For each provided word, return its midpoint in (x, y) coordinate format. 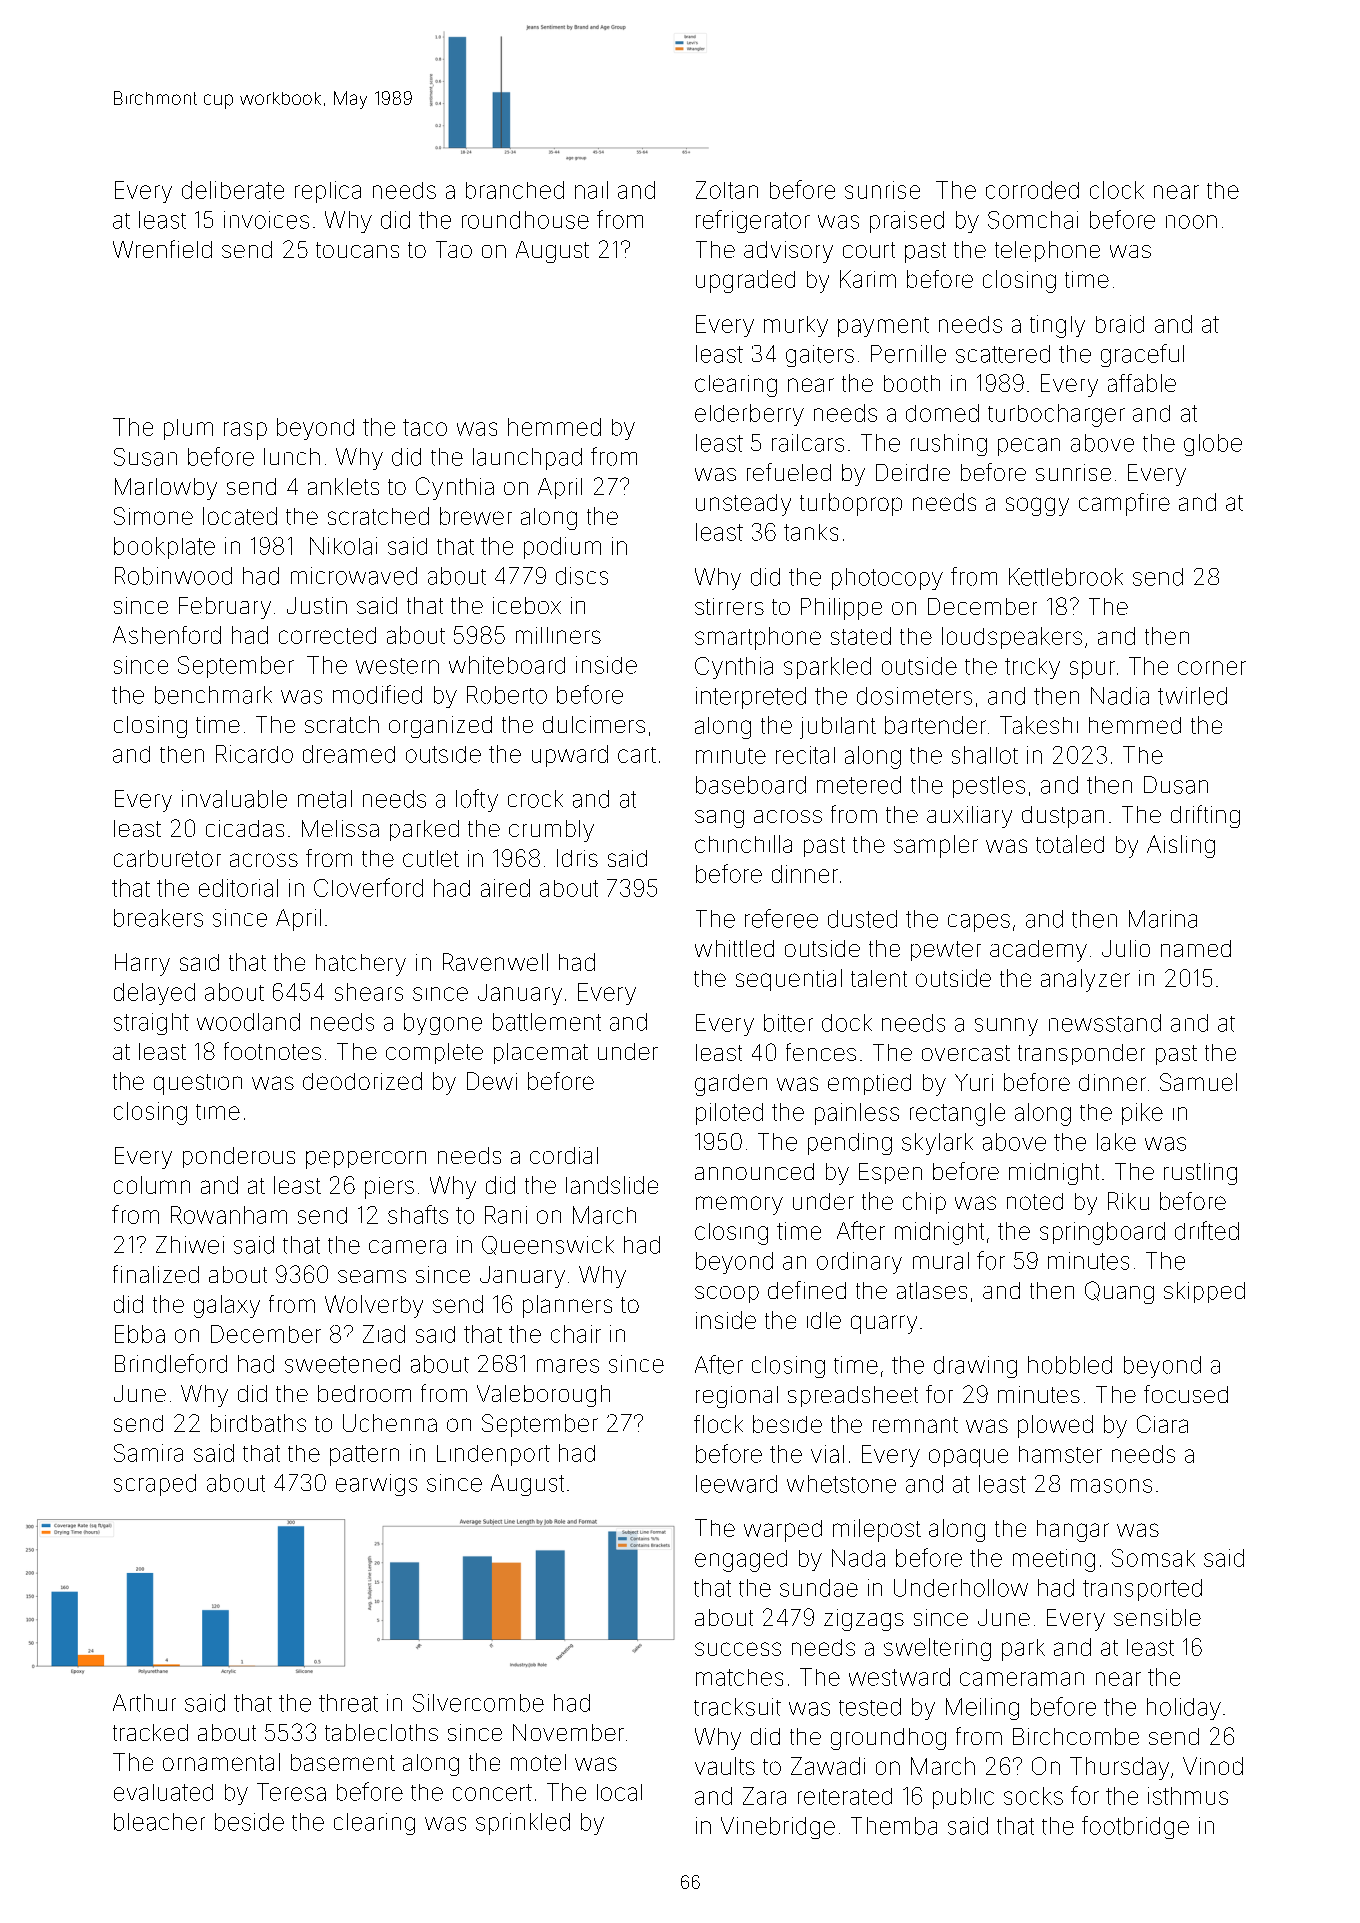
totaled (1070, 844)
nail (591, 190)
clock (1117, 190)
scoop (727, 1294)
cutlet (431, 858)
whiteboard (507, 665)
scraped (155, 1485)
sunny (1006, 1027)
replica (328, 192)
